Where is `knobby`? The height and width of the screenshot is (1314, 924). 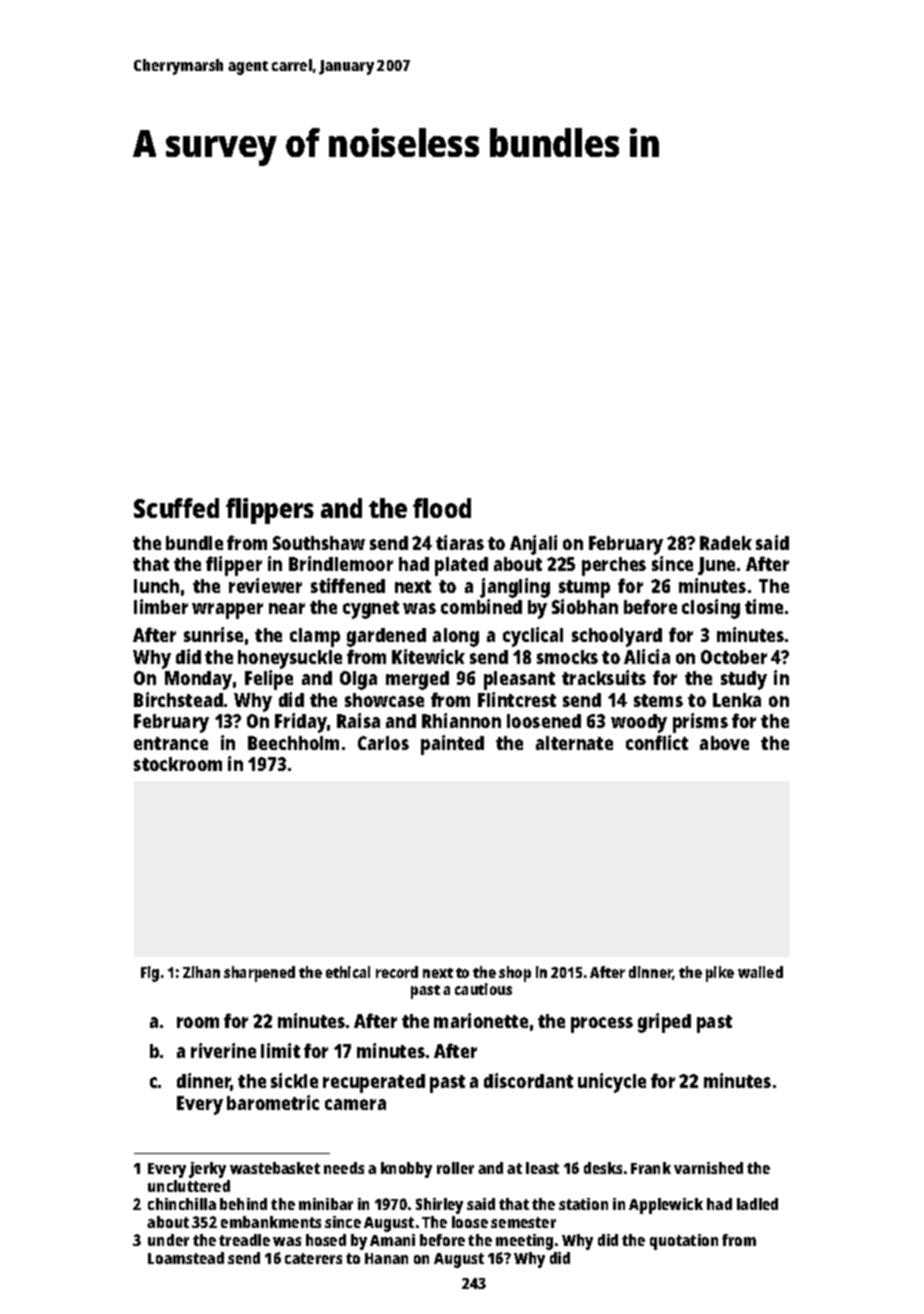 knobby is located at coordinates (406, 1170).
